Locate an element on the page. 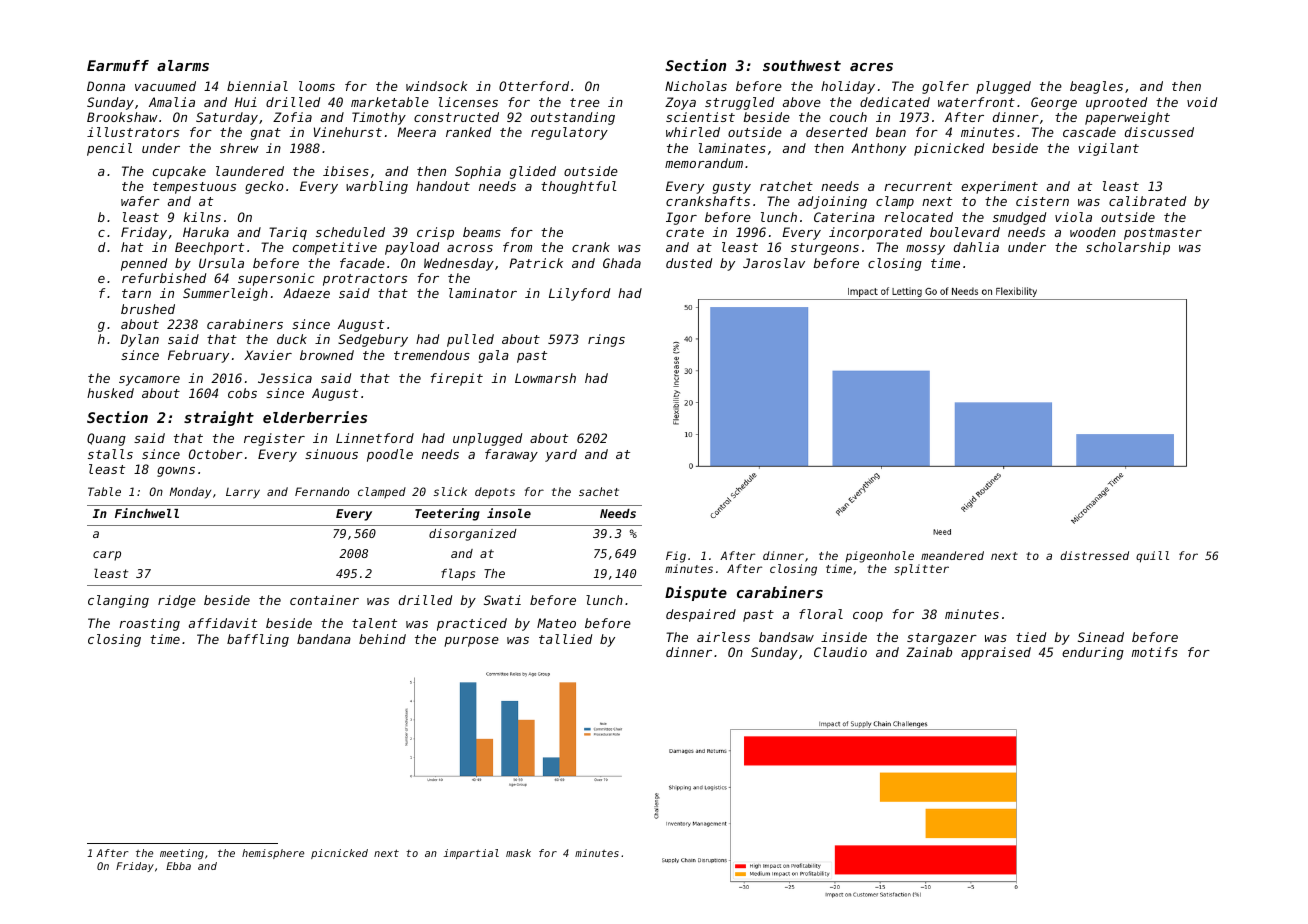  beagles is located at coordinates (1096, 87).
